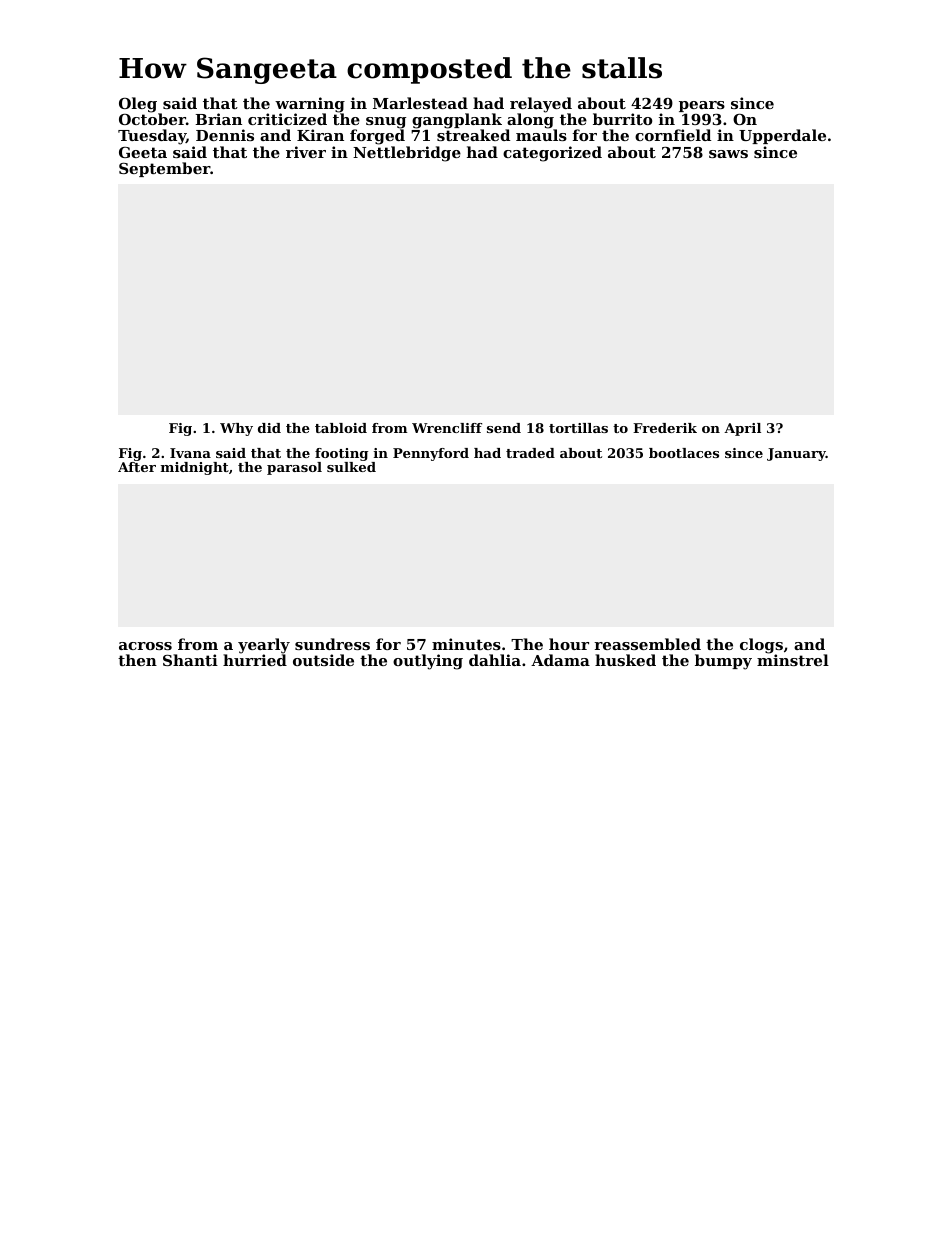  I want to click on April, so click(742, 429).
